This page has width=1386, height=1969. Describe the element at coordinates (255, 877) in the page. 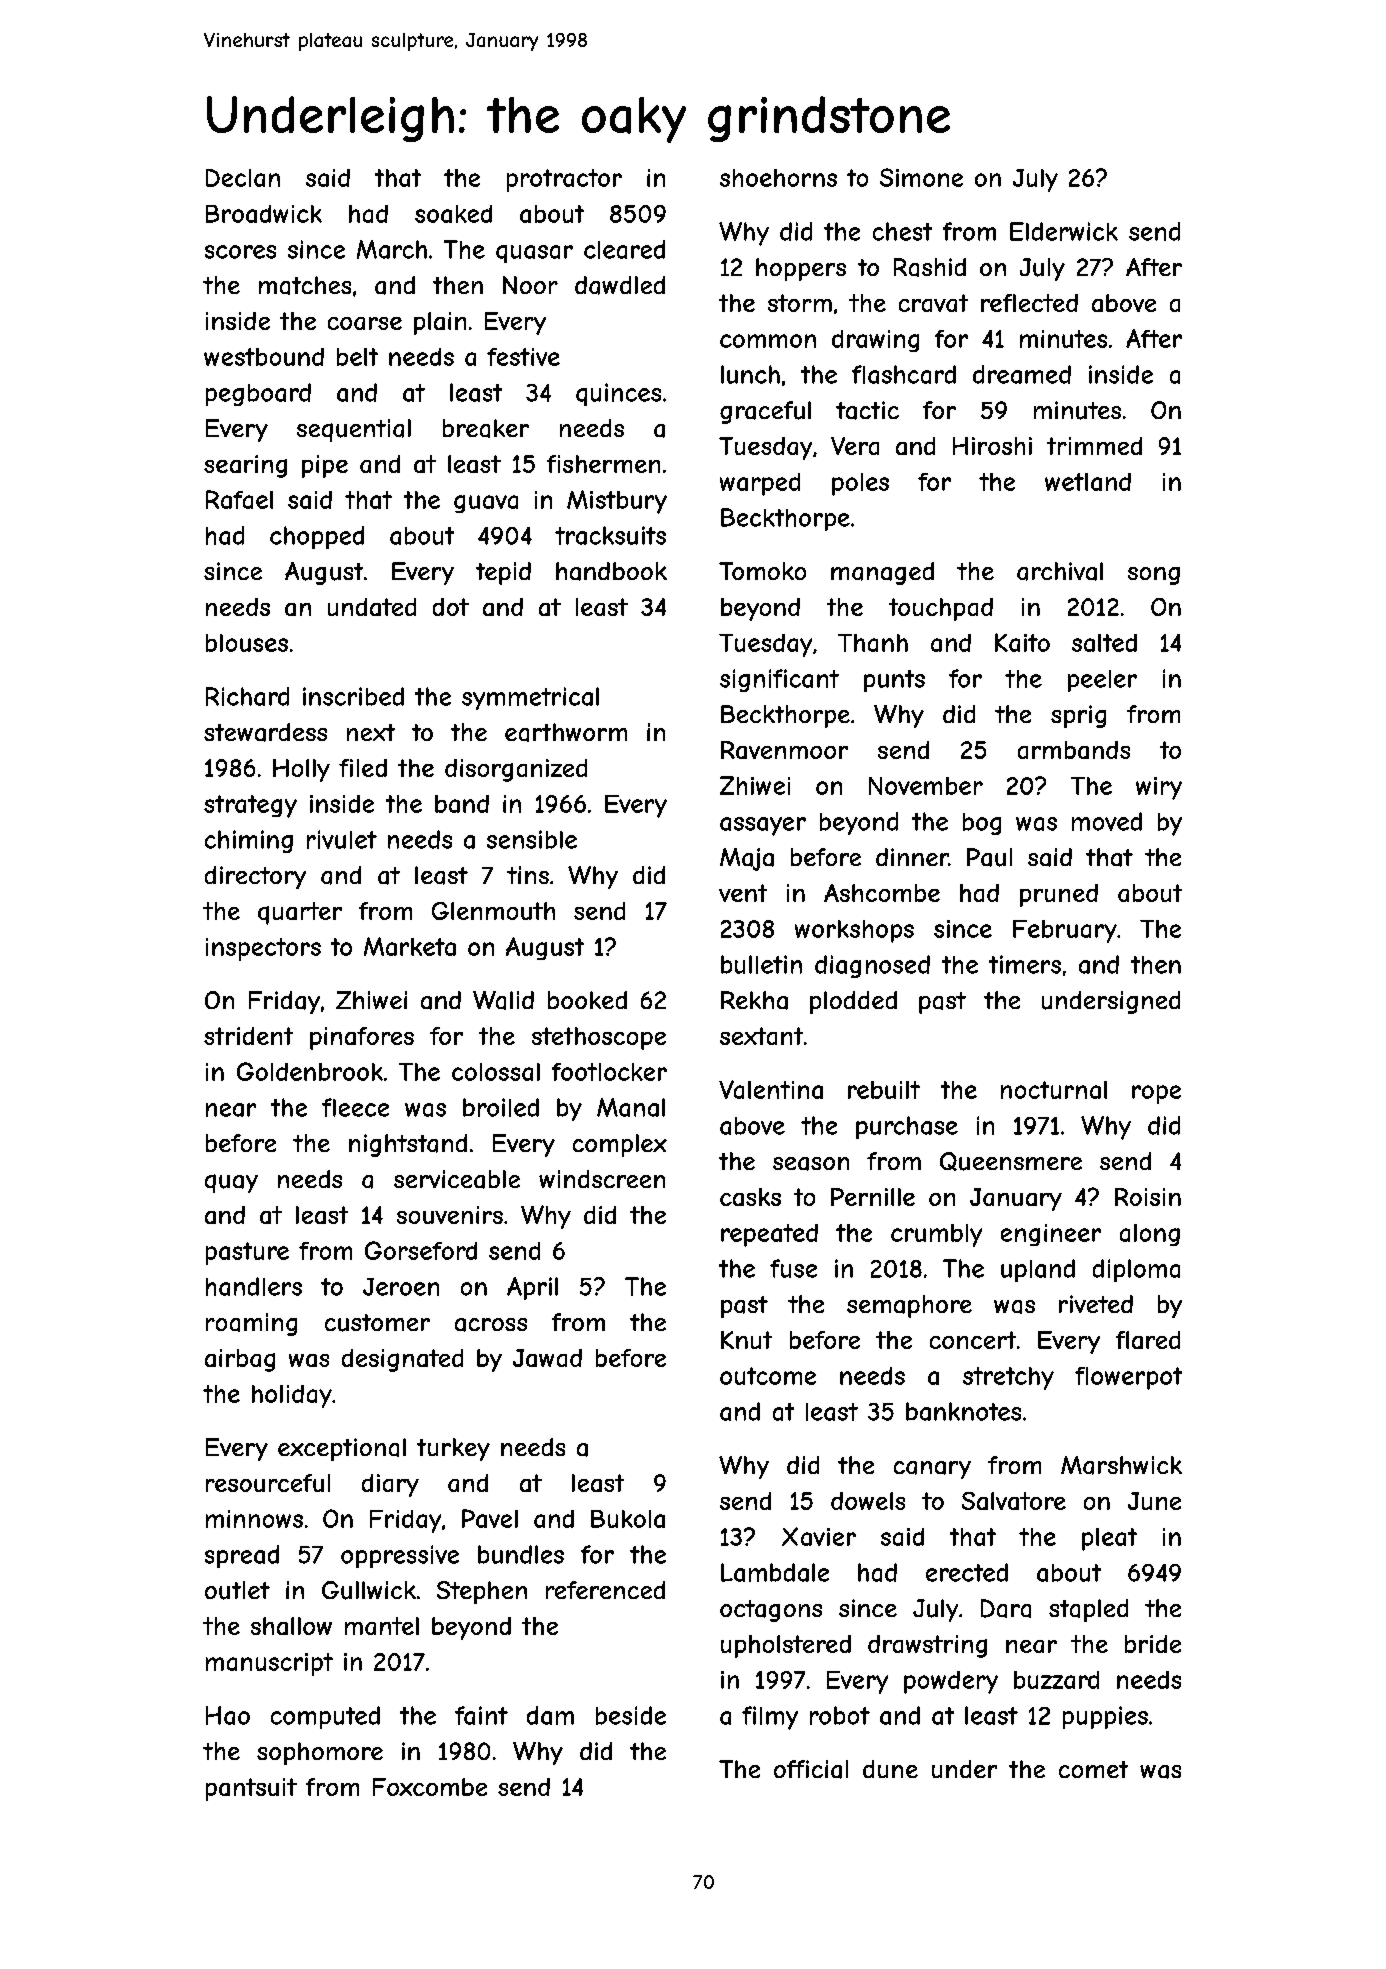

I see `directory` at that location.
